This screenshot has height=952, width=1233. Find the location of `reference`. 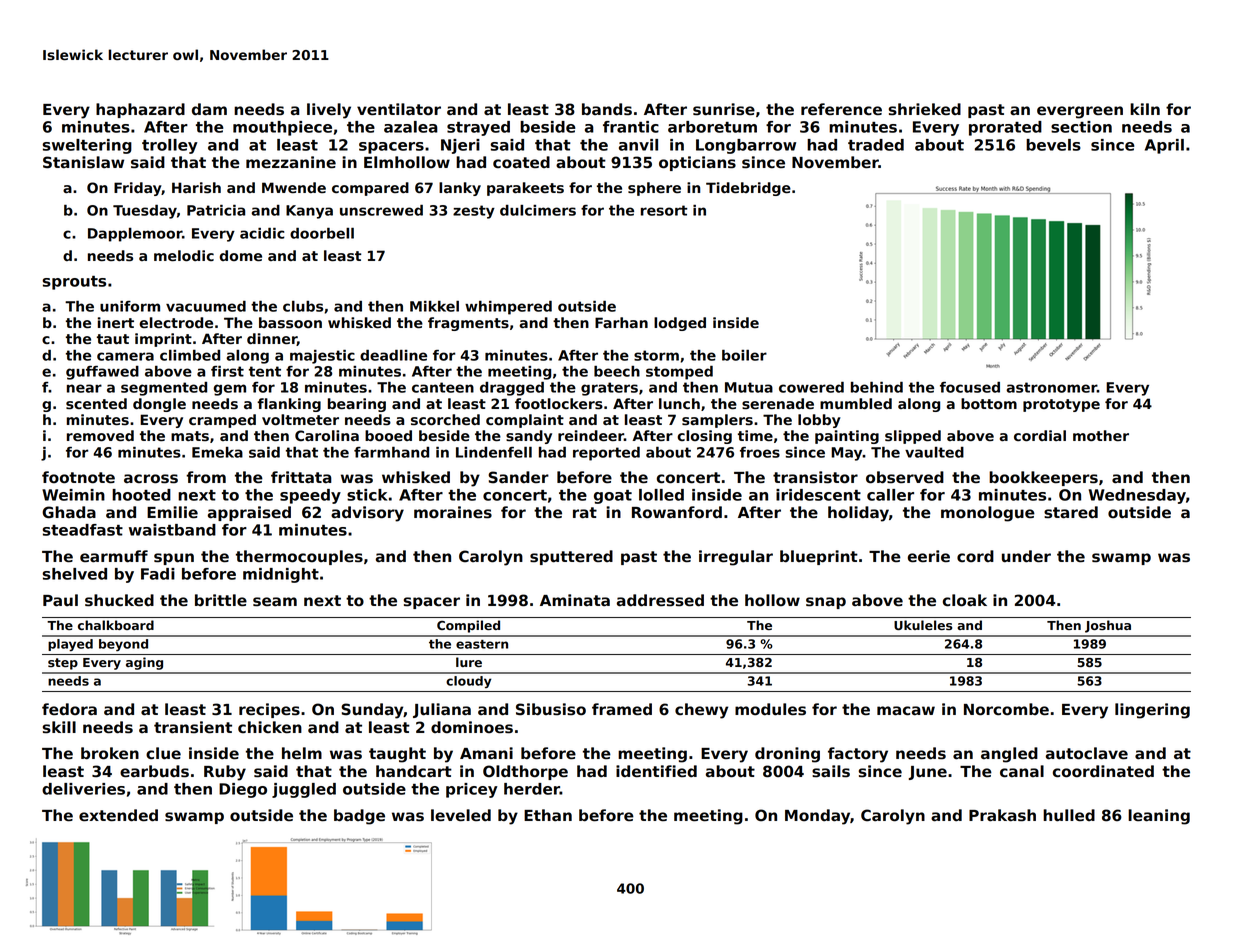

reference is located at coordinates (841, 109).
